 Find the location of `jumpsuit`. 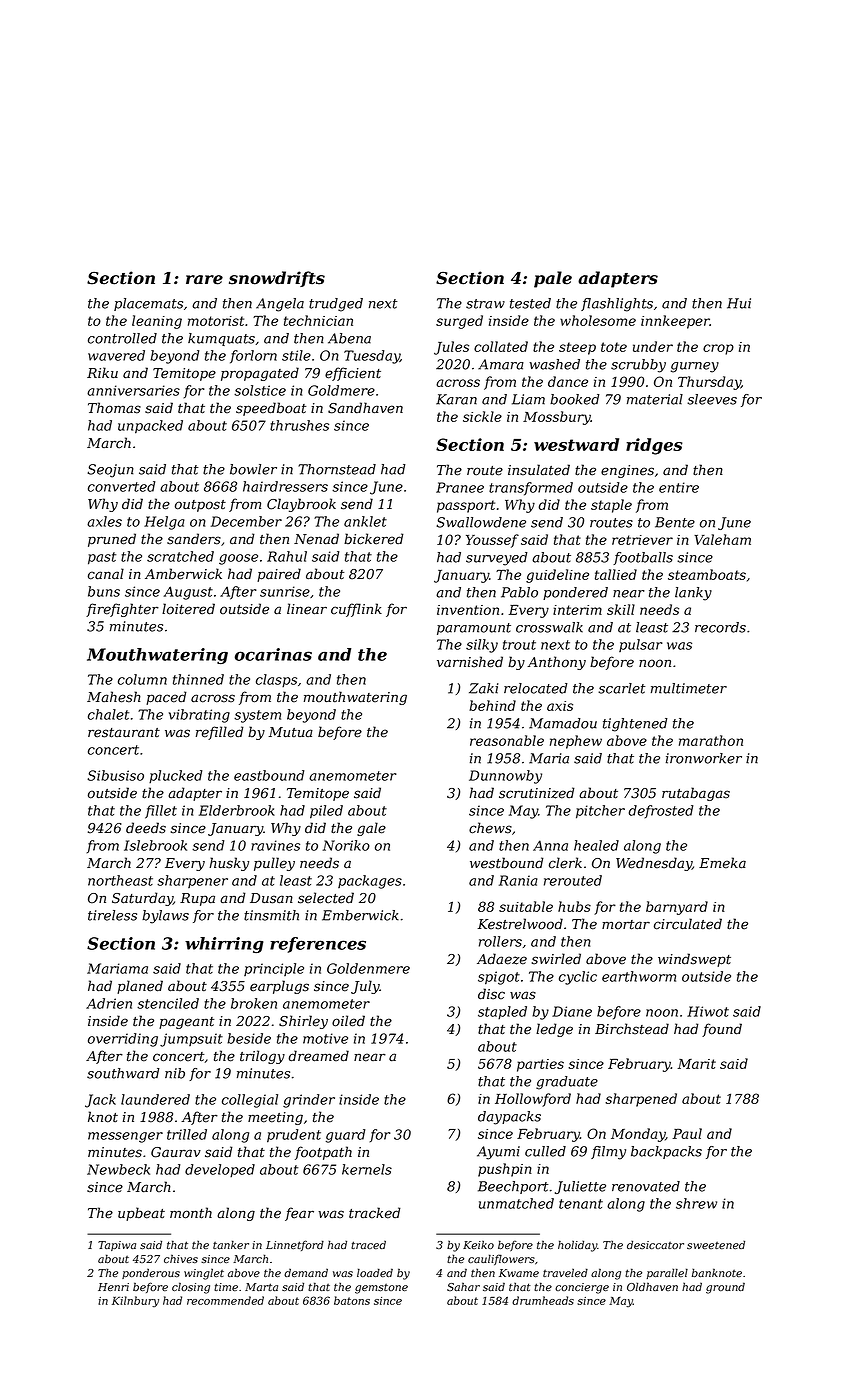

jumpsuit is located at coordinates (191, 1040).
